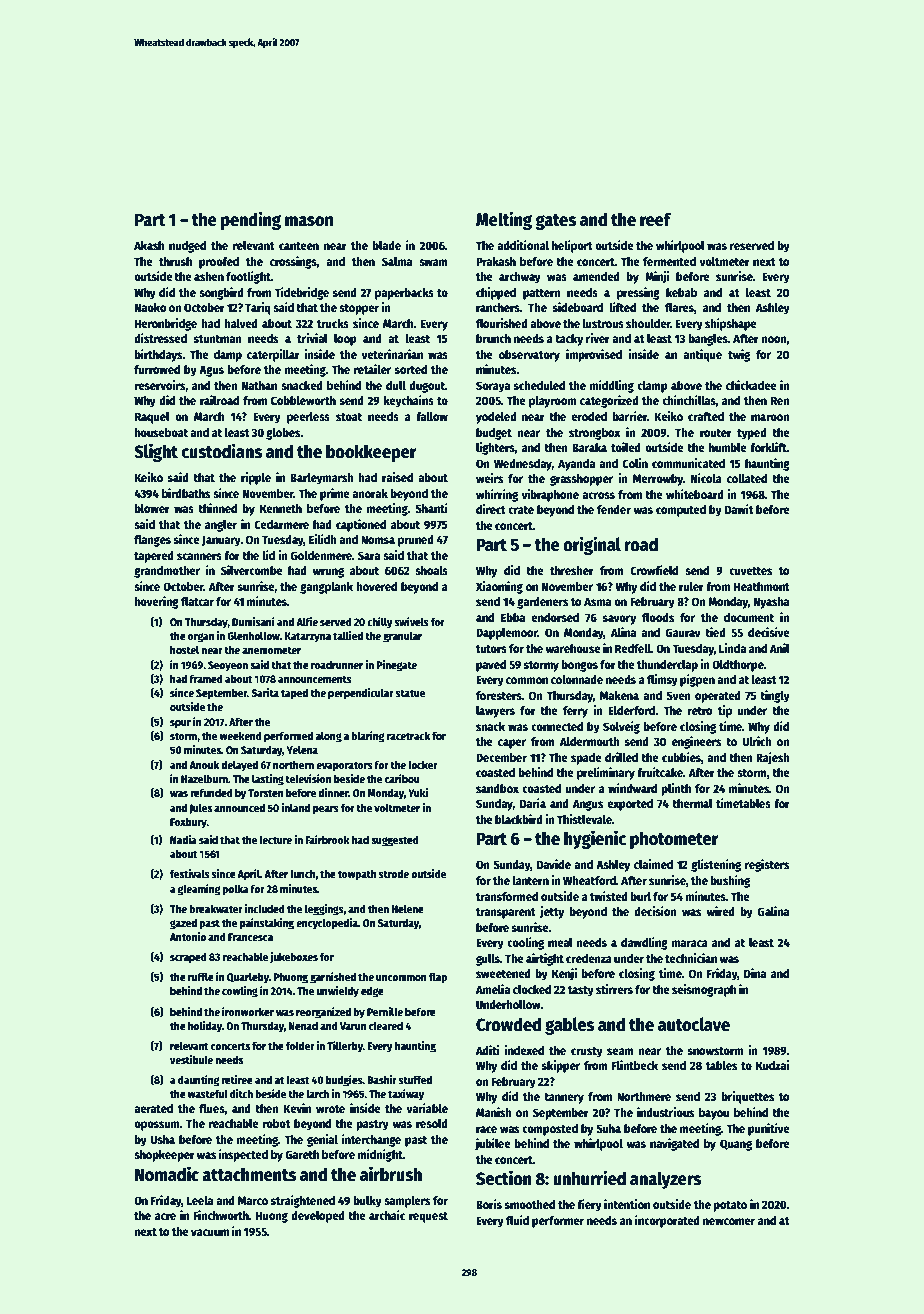 This document has height=1314, width=924. I want to click on ruffle, so click(201, 976).
